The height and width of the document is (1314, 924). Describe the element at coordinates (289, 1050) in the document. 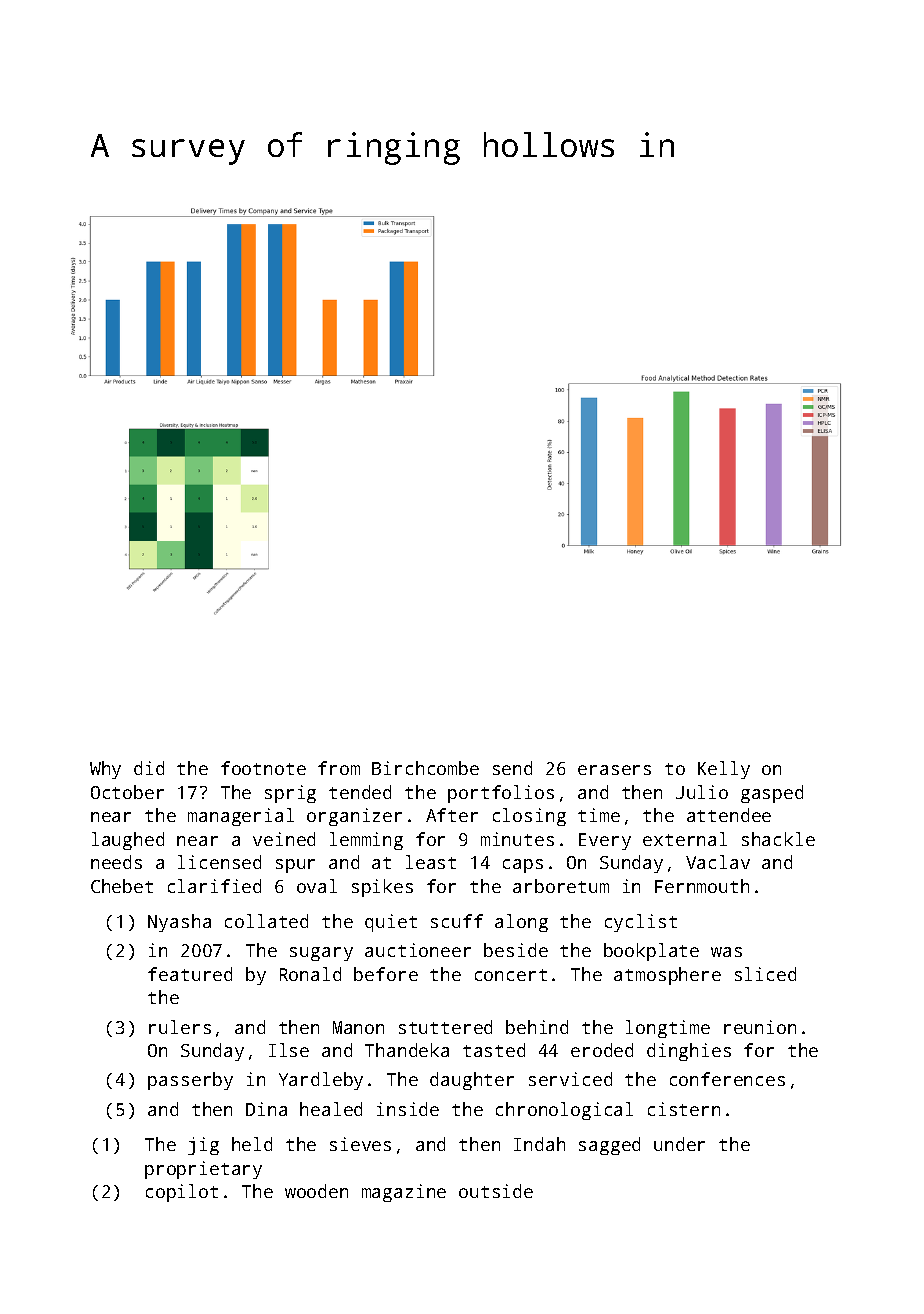

I see `Ilse` at that location.
